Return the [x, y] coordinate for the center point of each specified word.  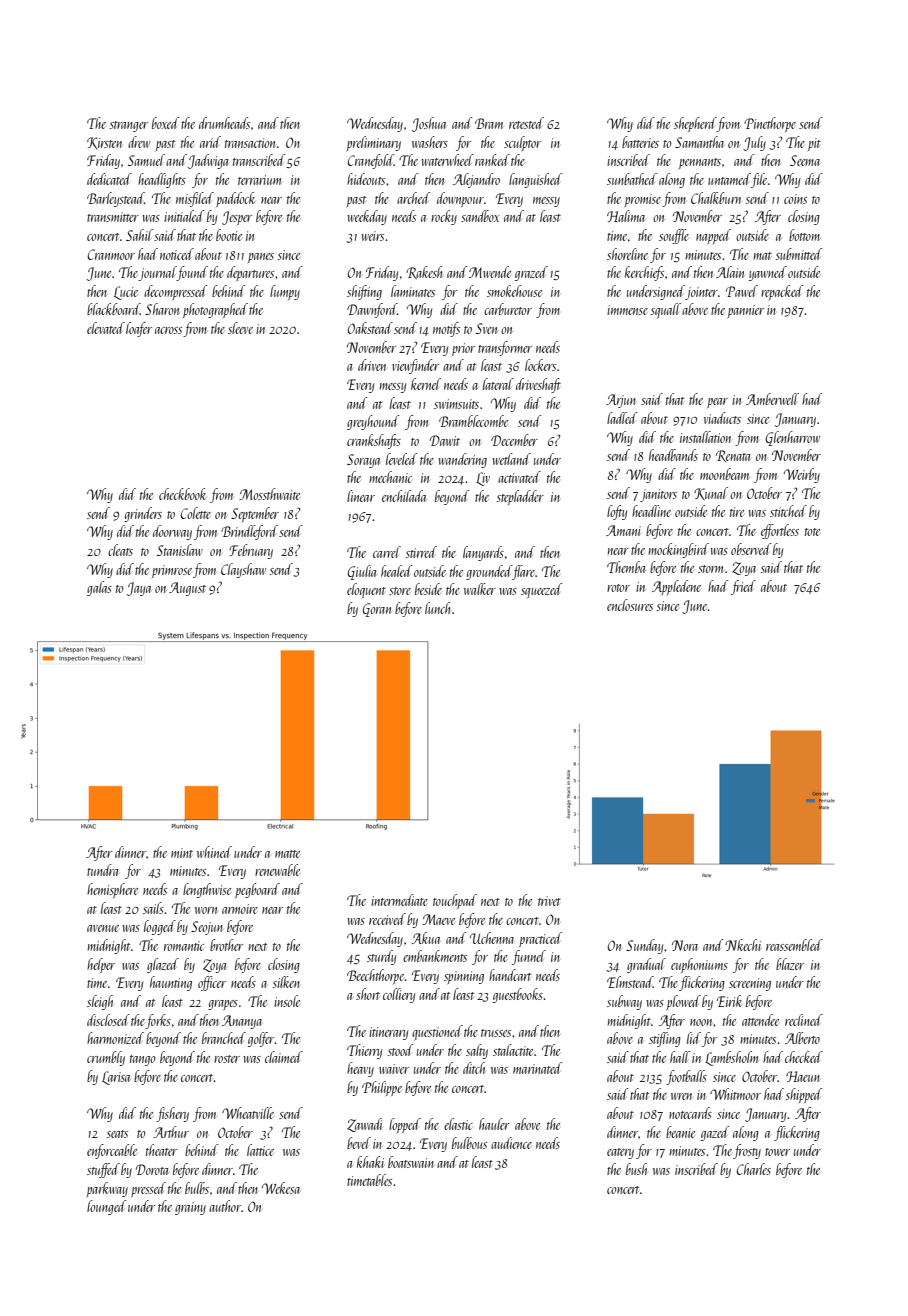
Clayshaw [243, 570]
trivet [549, 901]
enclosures [630, 605]
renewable [277, 870]
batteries [640, 142]
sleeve [240, 328]
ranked [492, 160]
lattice [260, 1150]
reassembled [794, 945]
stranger [128, 126]
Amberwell [772, 399]
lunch [437, 608]
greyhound [373, 422]
